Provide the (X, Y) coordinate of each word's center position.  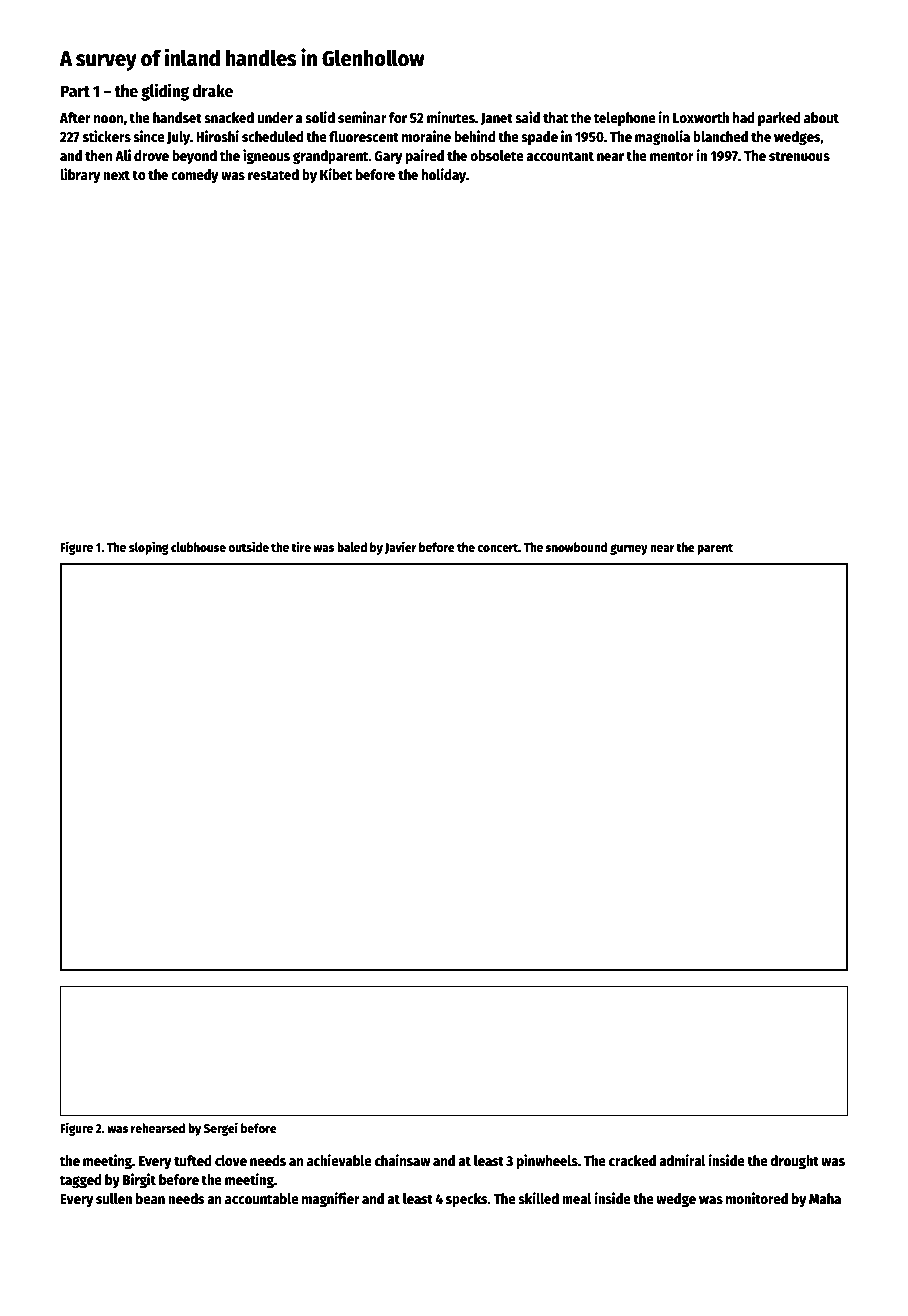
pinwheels (547, 1161)
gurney (629, 549)
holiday (444, 175)
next (116, 175)
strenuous (799, 156)
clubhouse (198, 547)
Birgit (139, 1180)
